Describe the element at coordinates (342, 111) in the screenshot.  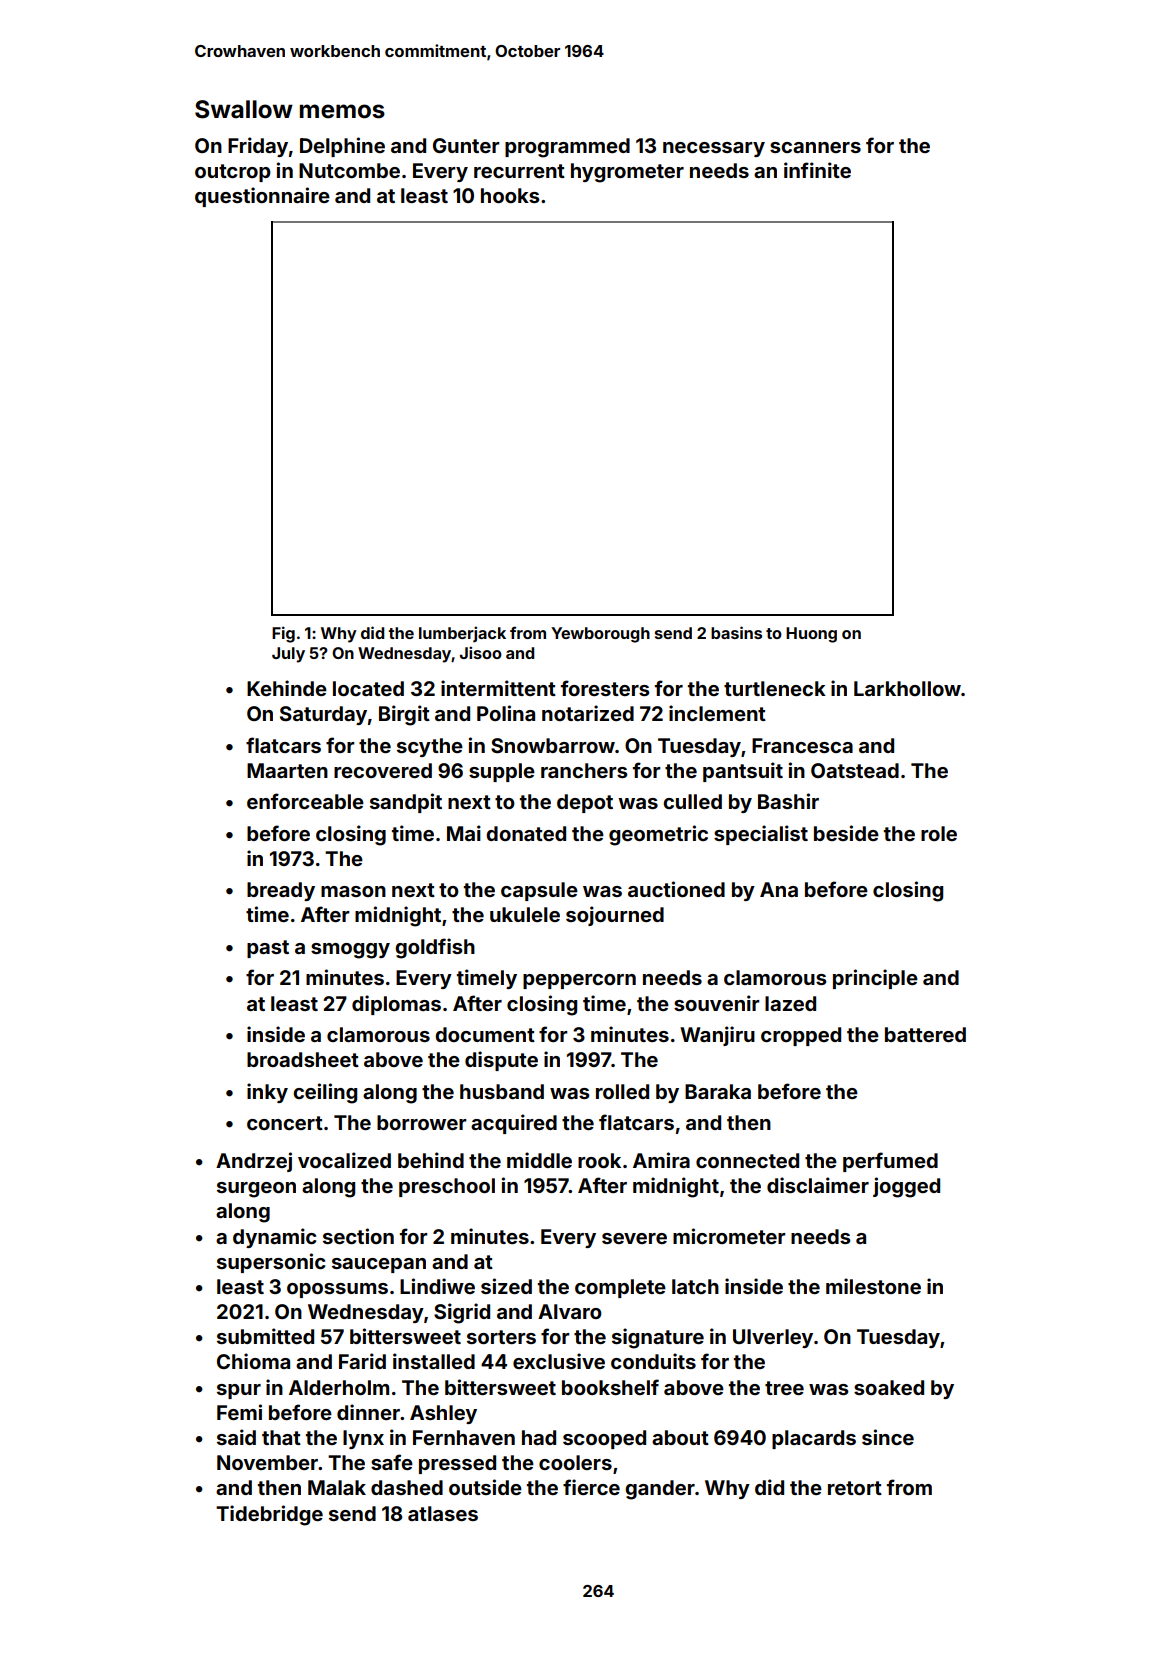
I see `memos` at that location.
